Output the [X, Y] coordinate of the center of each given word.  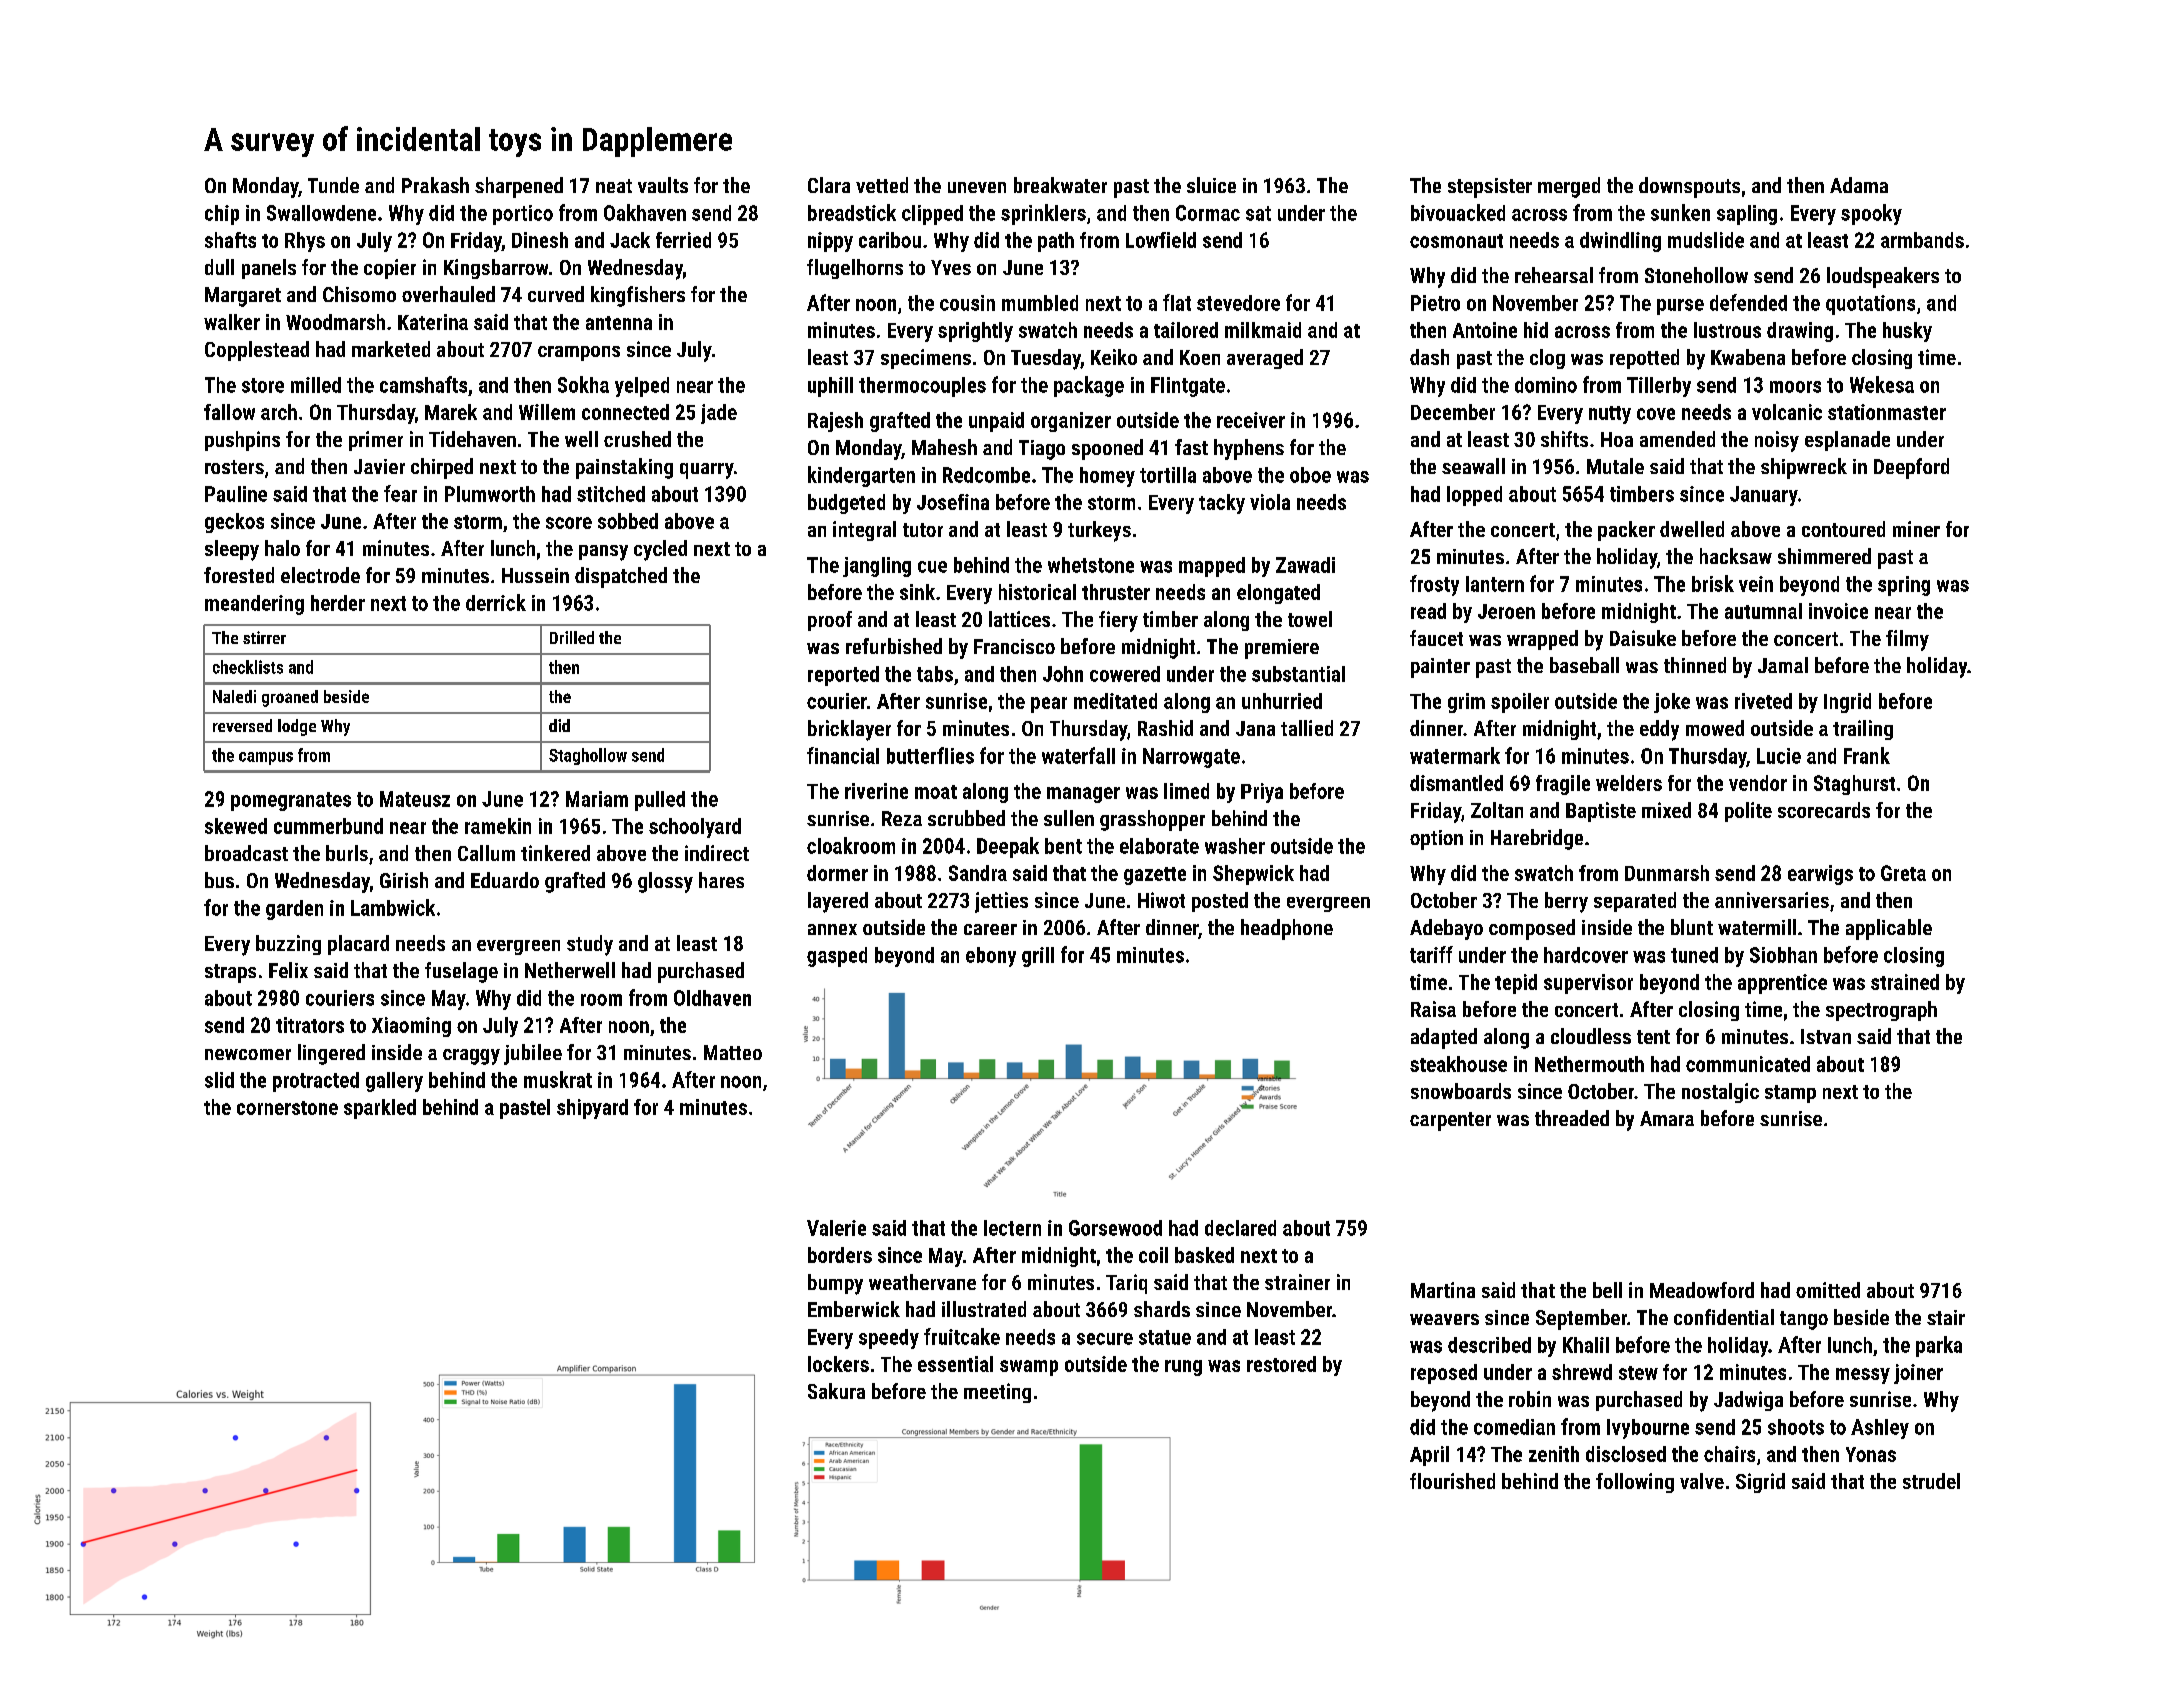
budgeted [846, 504]
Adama [1859, 185]
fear [400, 493]
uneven [977, 187]
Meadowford [1702, 1290]
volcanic [1787, 412]
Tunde [333, 185]
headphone [1287, 929]
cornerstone [287, 1108]
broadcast [246, 853]
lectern [1012, 1228]
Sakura [836, 1391]
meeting [997, 1393]
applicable [1889, 929]
